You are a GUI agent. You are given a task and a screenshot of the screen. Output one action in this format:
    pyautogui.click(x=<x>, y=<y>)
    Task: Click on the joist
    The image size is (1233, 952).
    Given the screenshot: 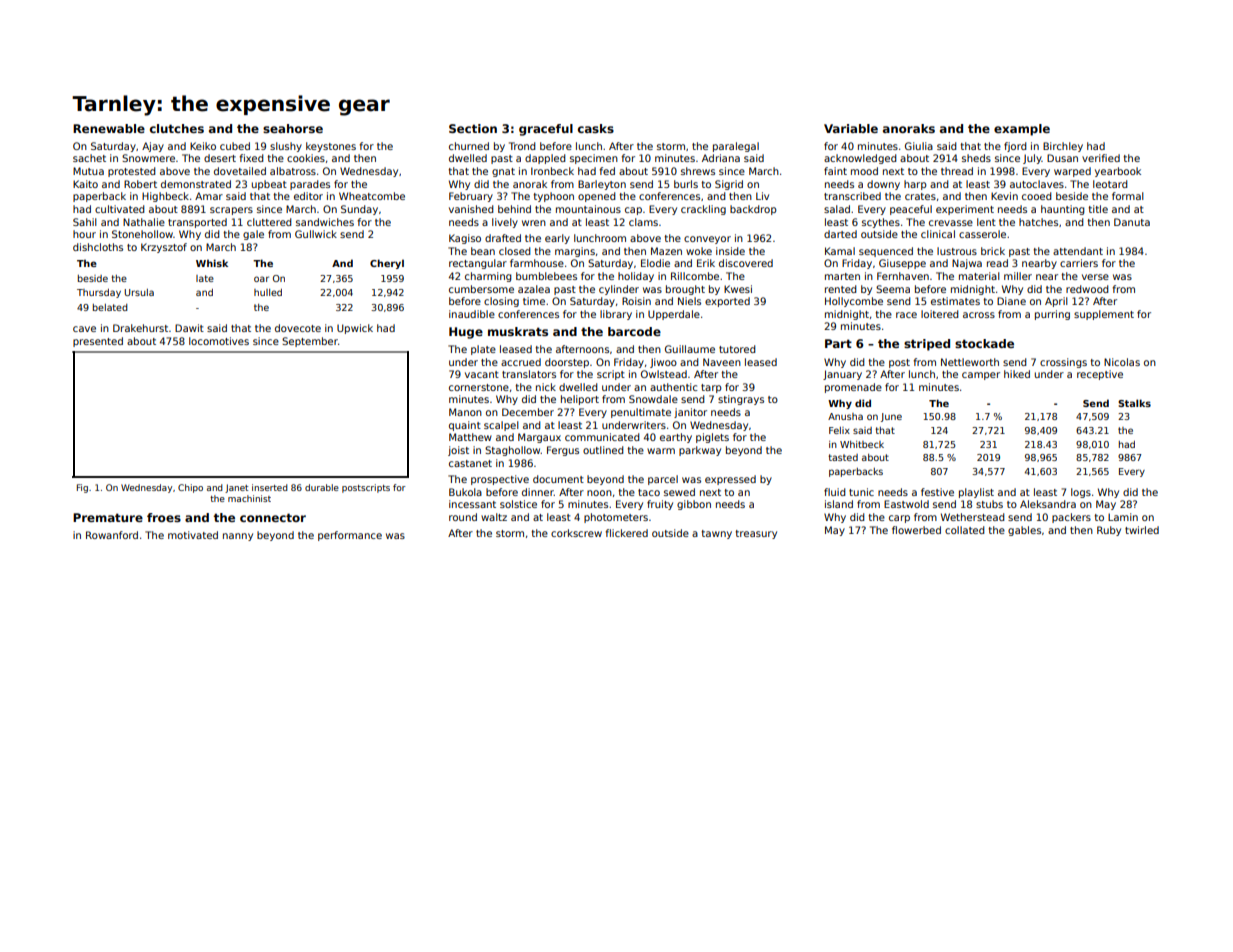 What is the action you would take?
    pyautogui.click(x=458, y=451)
